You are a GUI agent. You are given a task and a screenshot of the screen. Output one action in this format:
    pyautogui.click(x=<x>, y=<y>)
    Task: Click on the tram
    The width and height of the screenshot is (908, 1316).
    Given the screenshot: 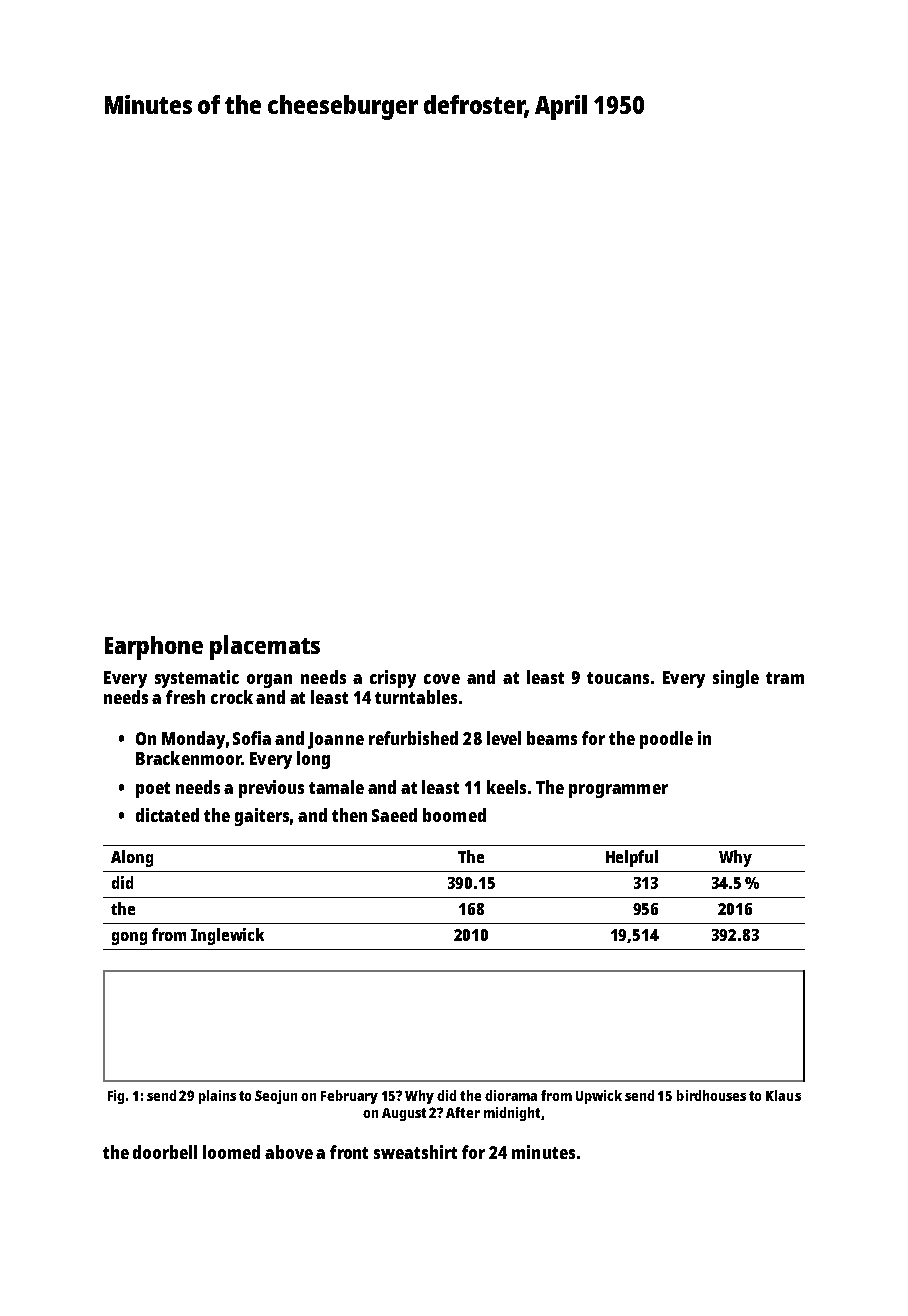 What is the action you would take?
    pyautogui.click(x=785, y=678)
